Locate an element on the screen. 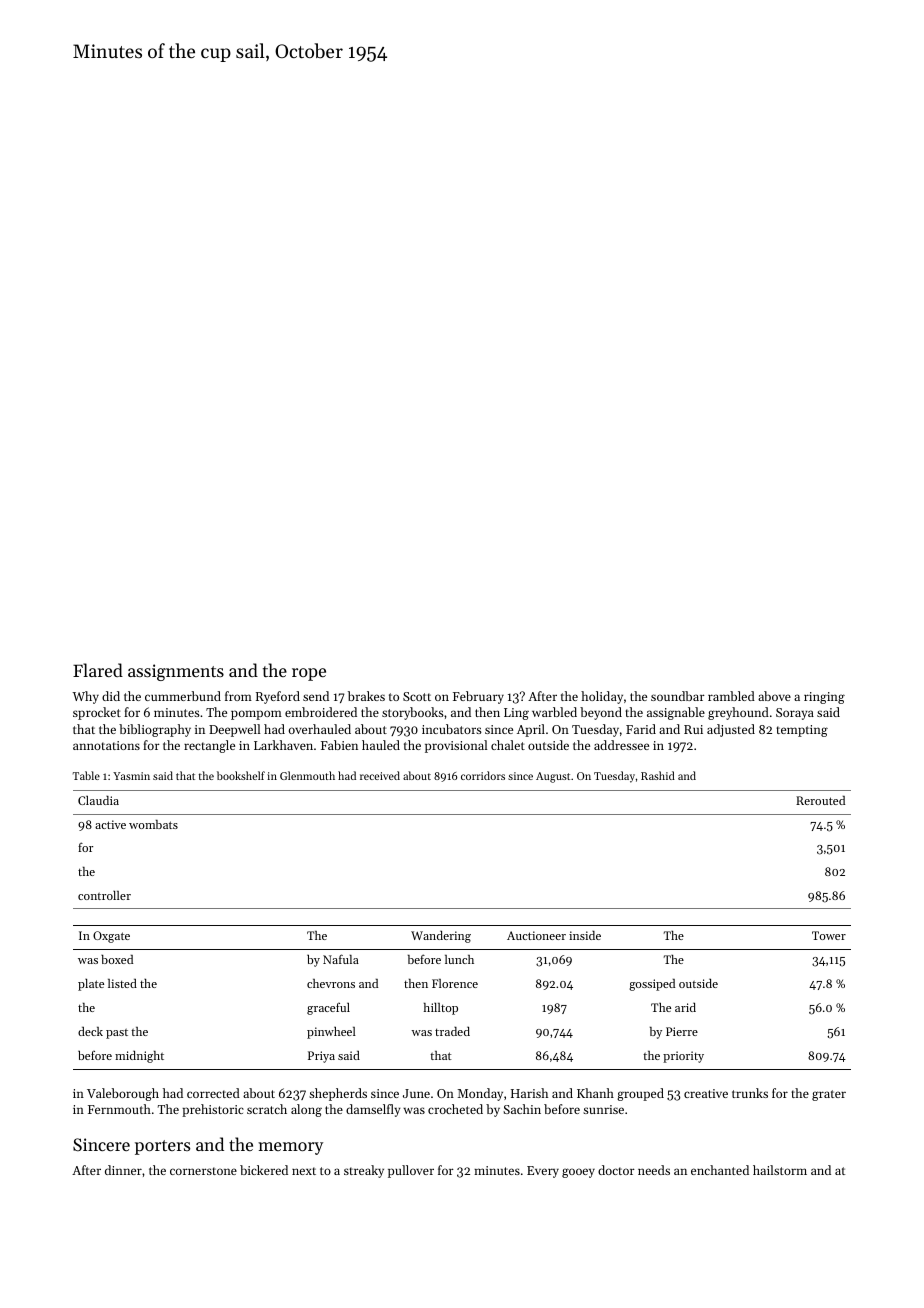  Oxgate is located at coordinates (111, 937).
